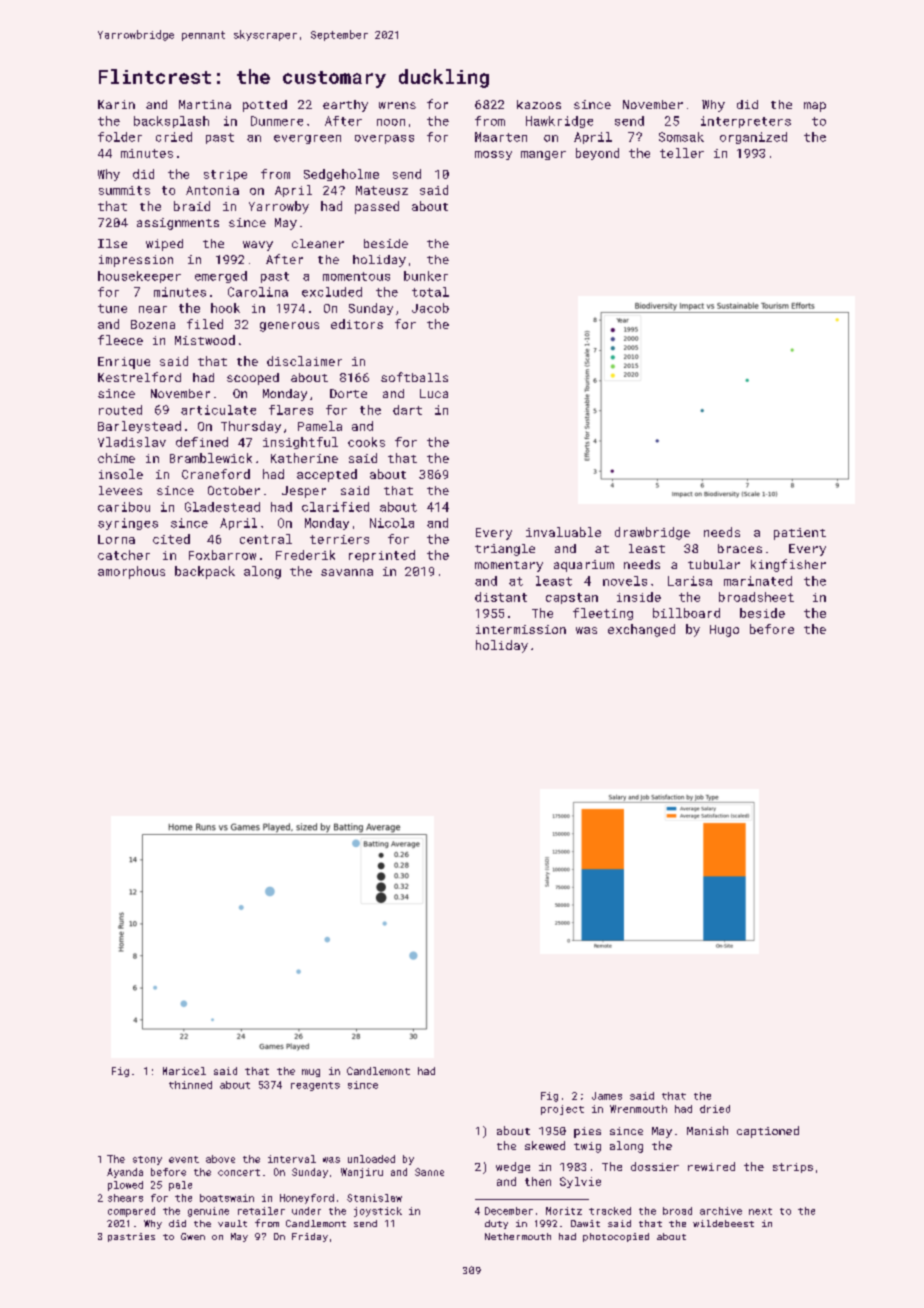 This document has width=924, height=1308. What do you see at coordinates (521, 629) in the document?
I see `intermission` at bounding box center [521, 629].
